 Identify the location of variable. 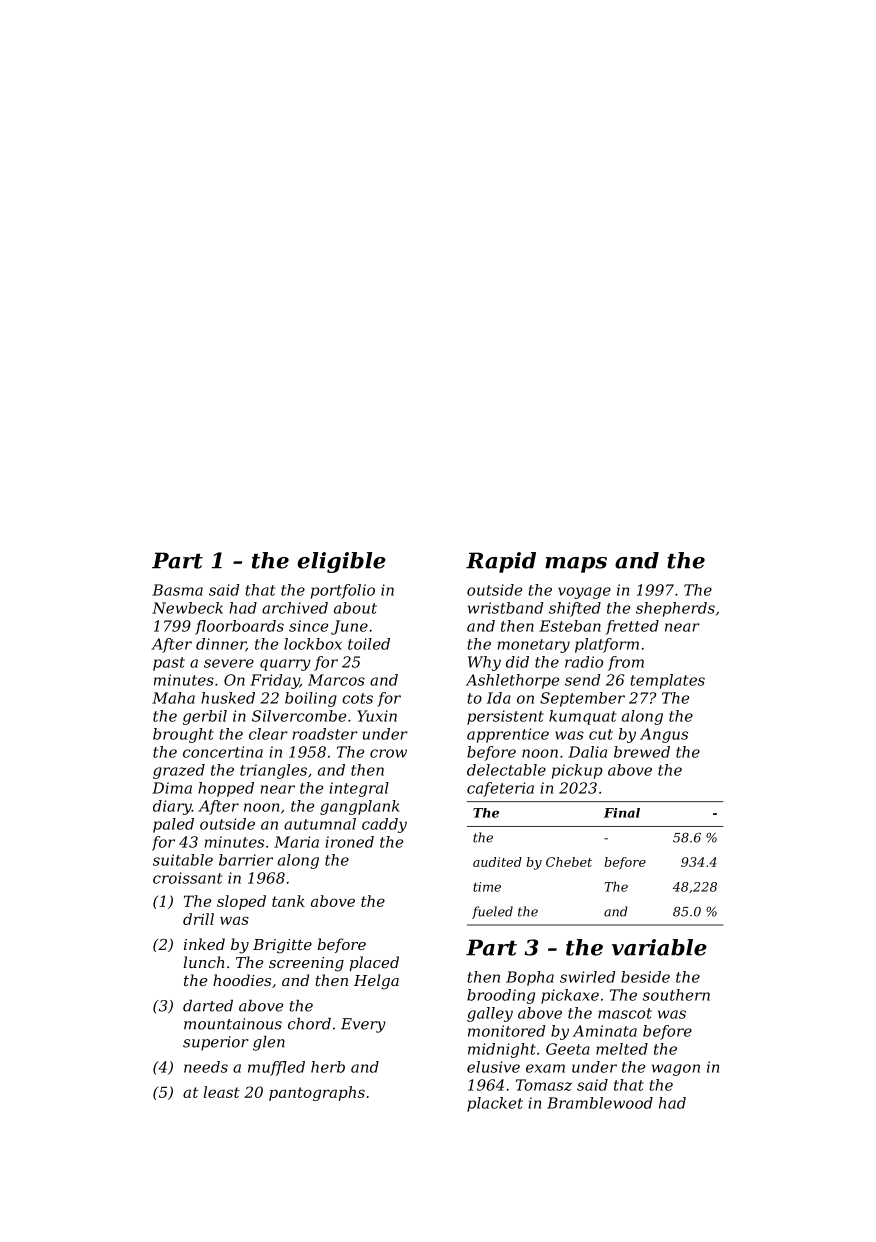
(659, 947).
